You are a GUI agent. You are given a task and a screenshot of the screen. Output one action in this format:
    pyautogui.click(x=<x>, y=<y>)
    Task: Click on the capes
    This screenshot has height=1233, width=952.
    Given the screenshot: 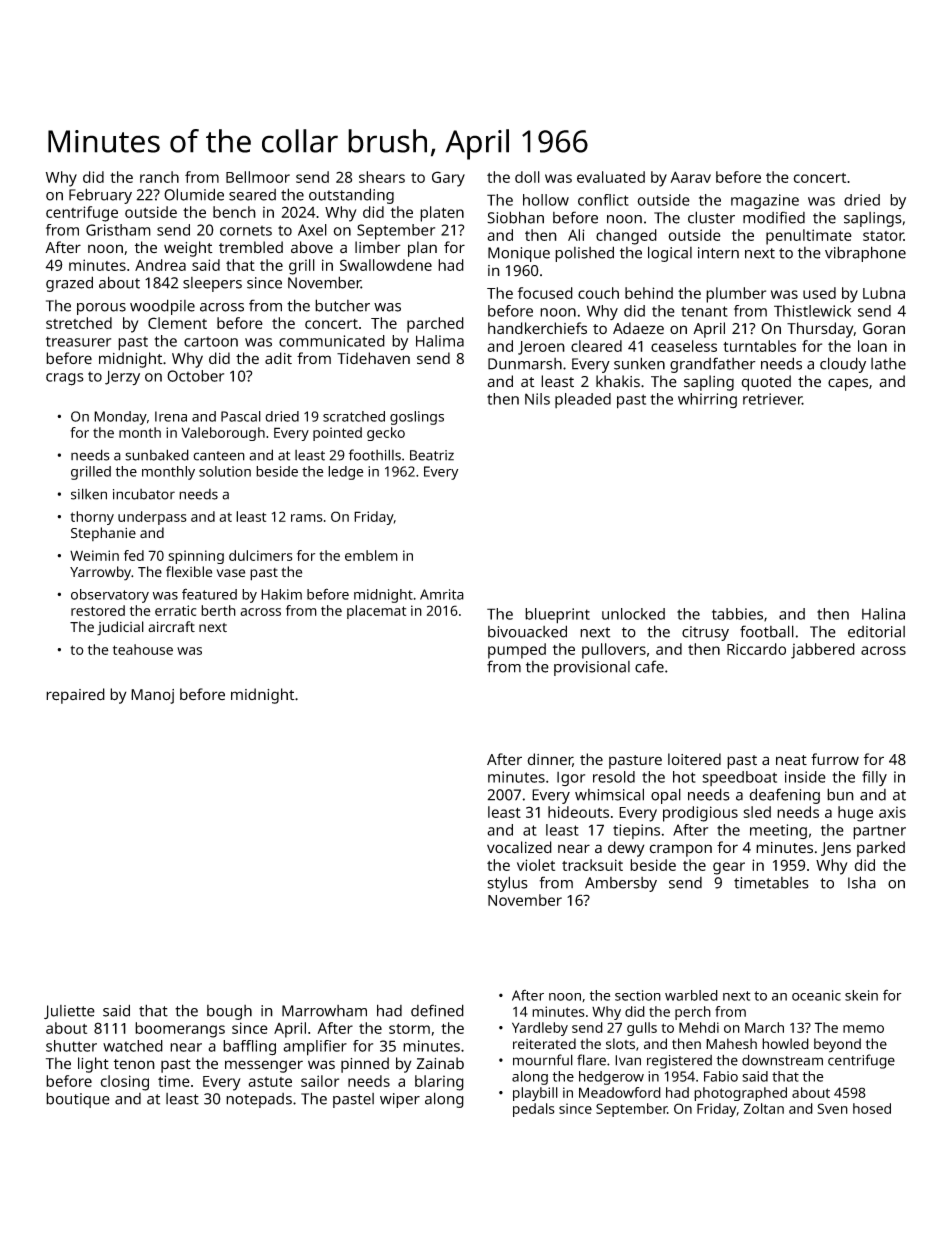 What is the action you would take?
    pyautogui.click(x=848, y=384)
